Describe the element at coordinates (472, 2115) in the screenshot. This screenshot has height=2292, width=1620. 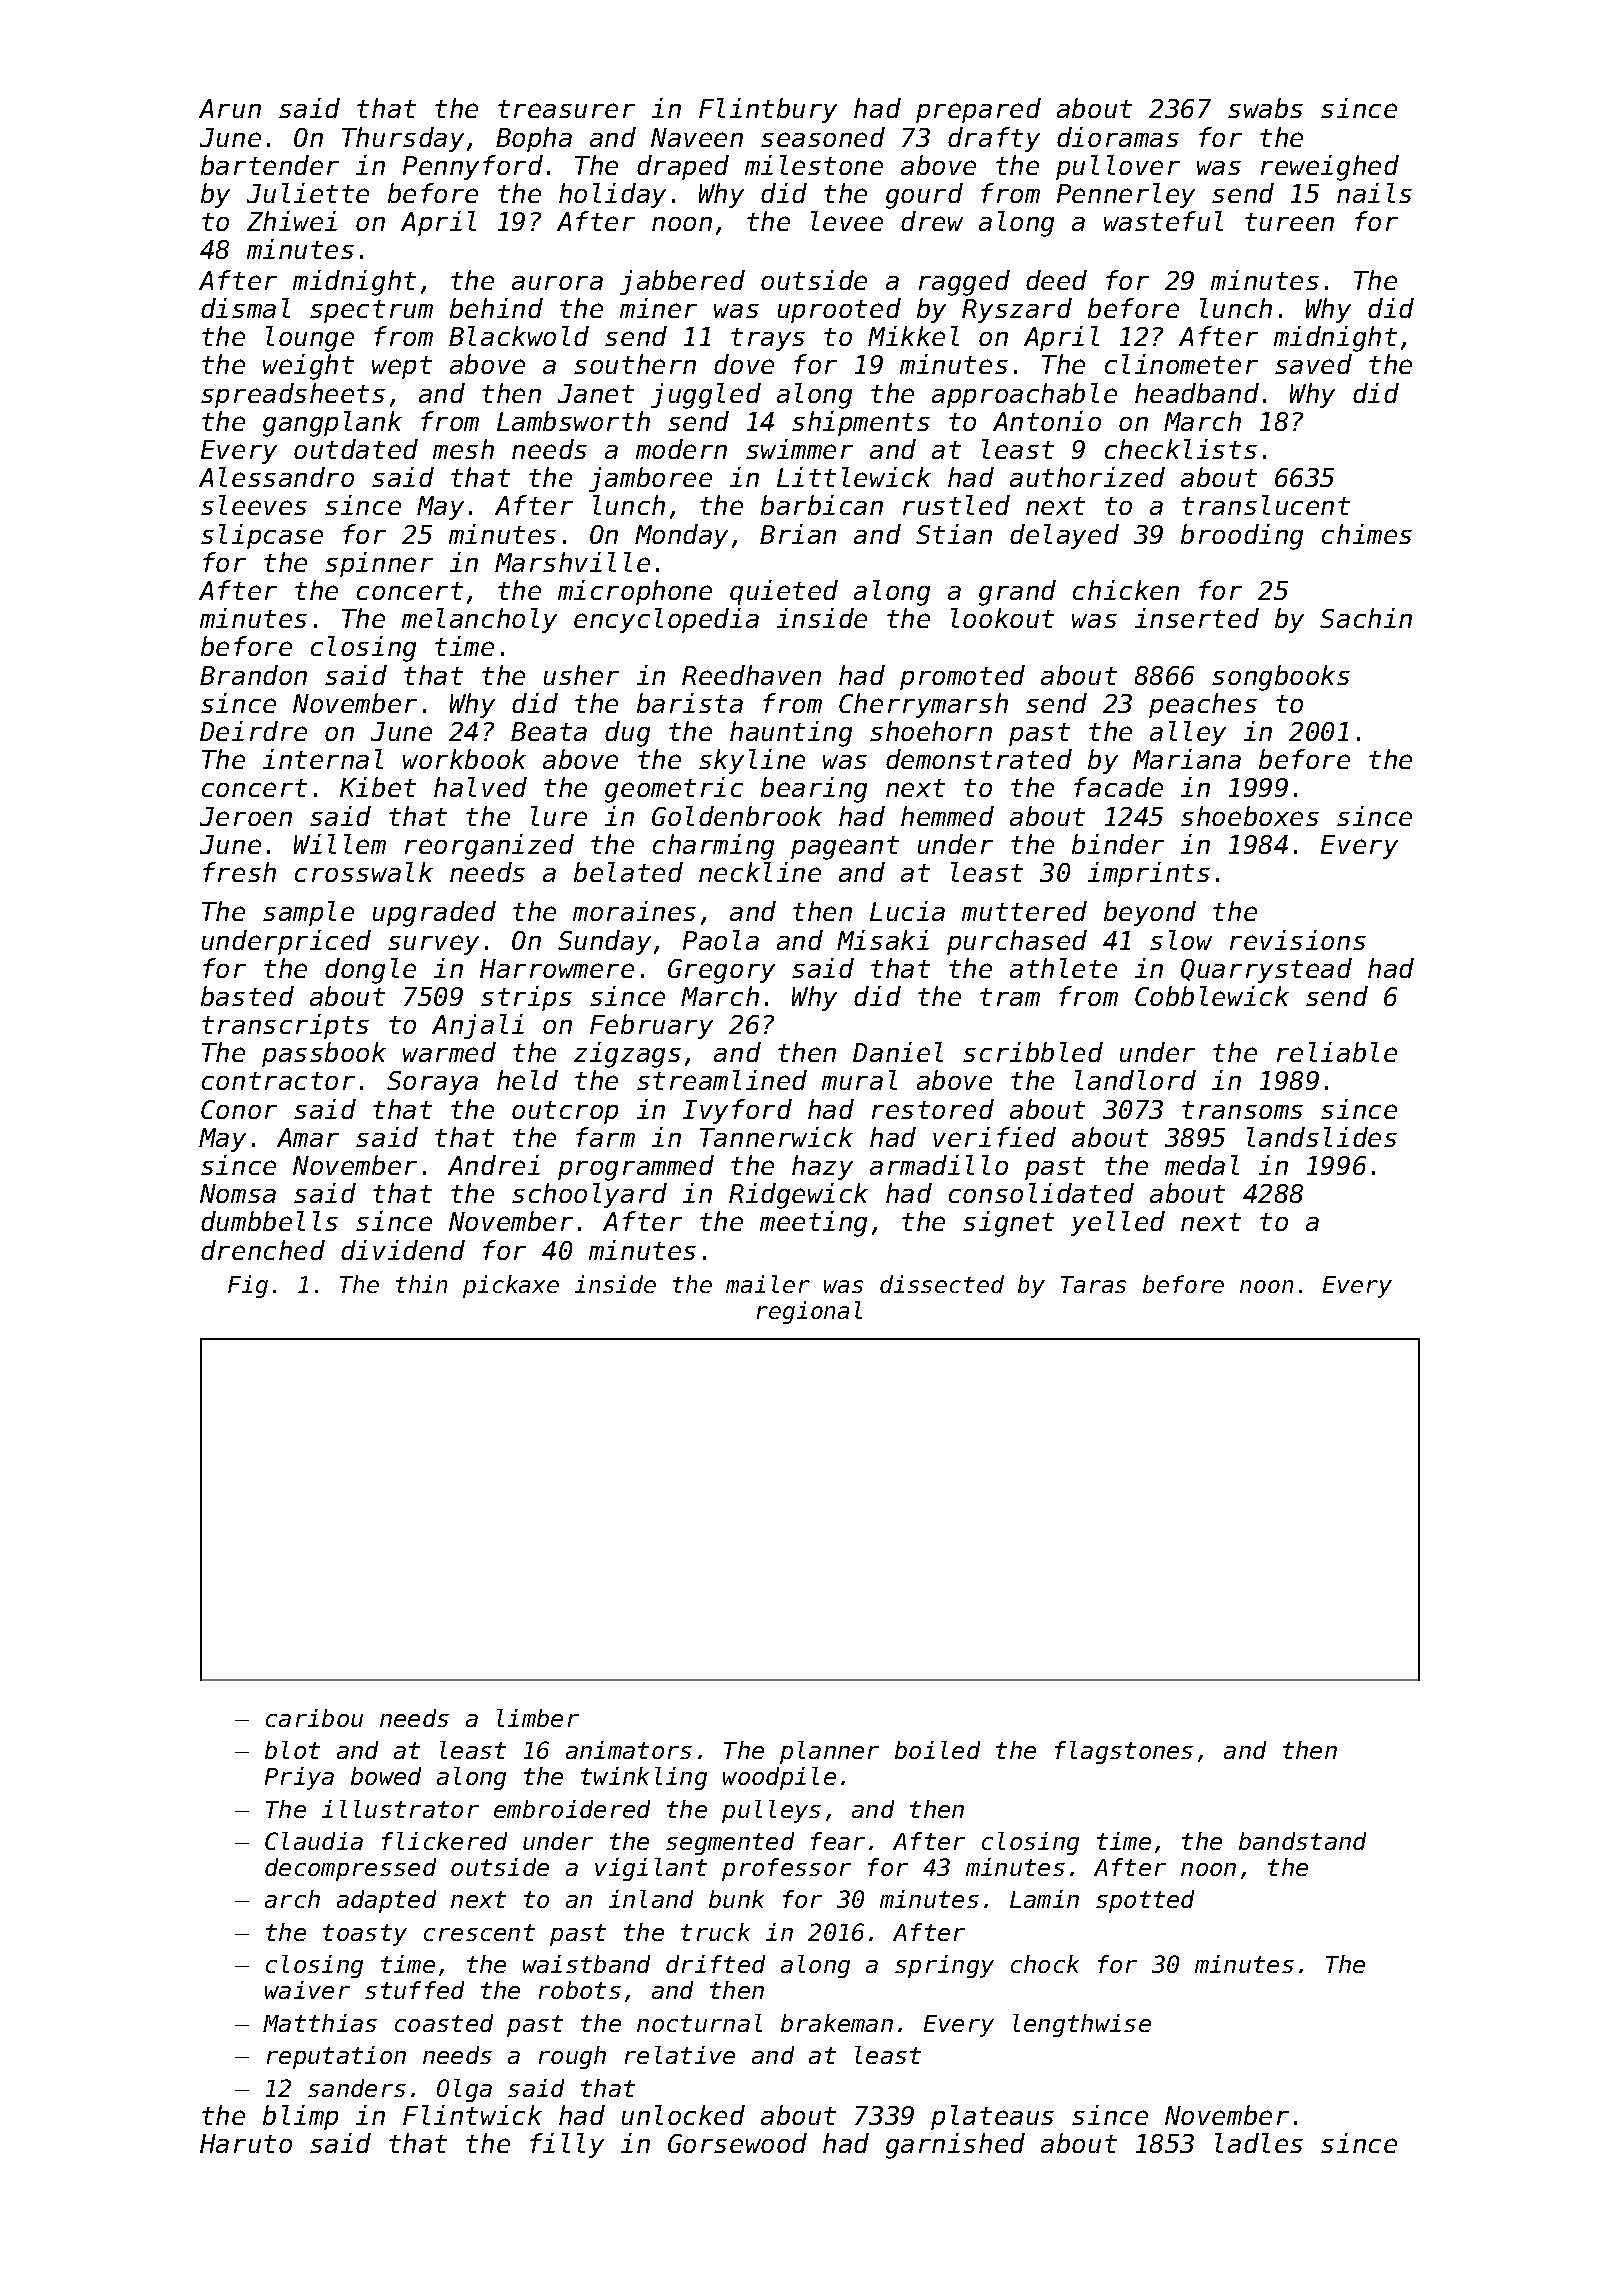
I see `Flintwick` at that location.
